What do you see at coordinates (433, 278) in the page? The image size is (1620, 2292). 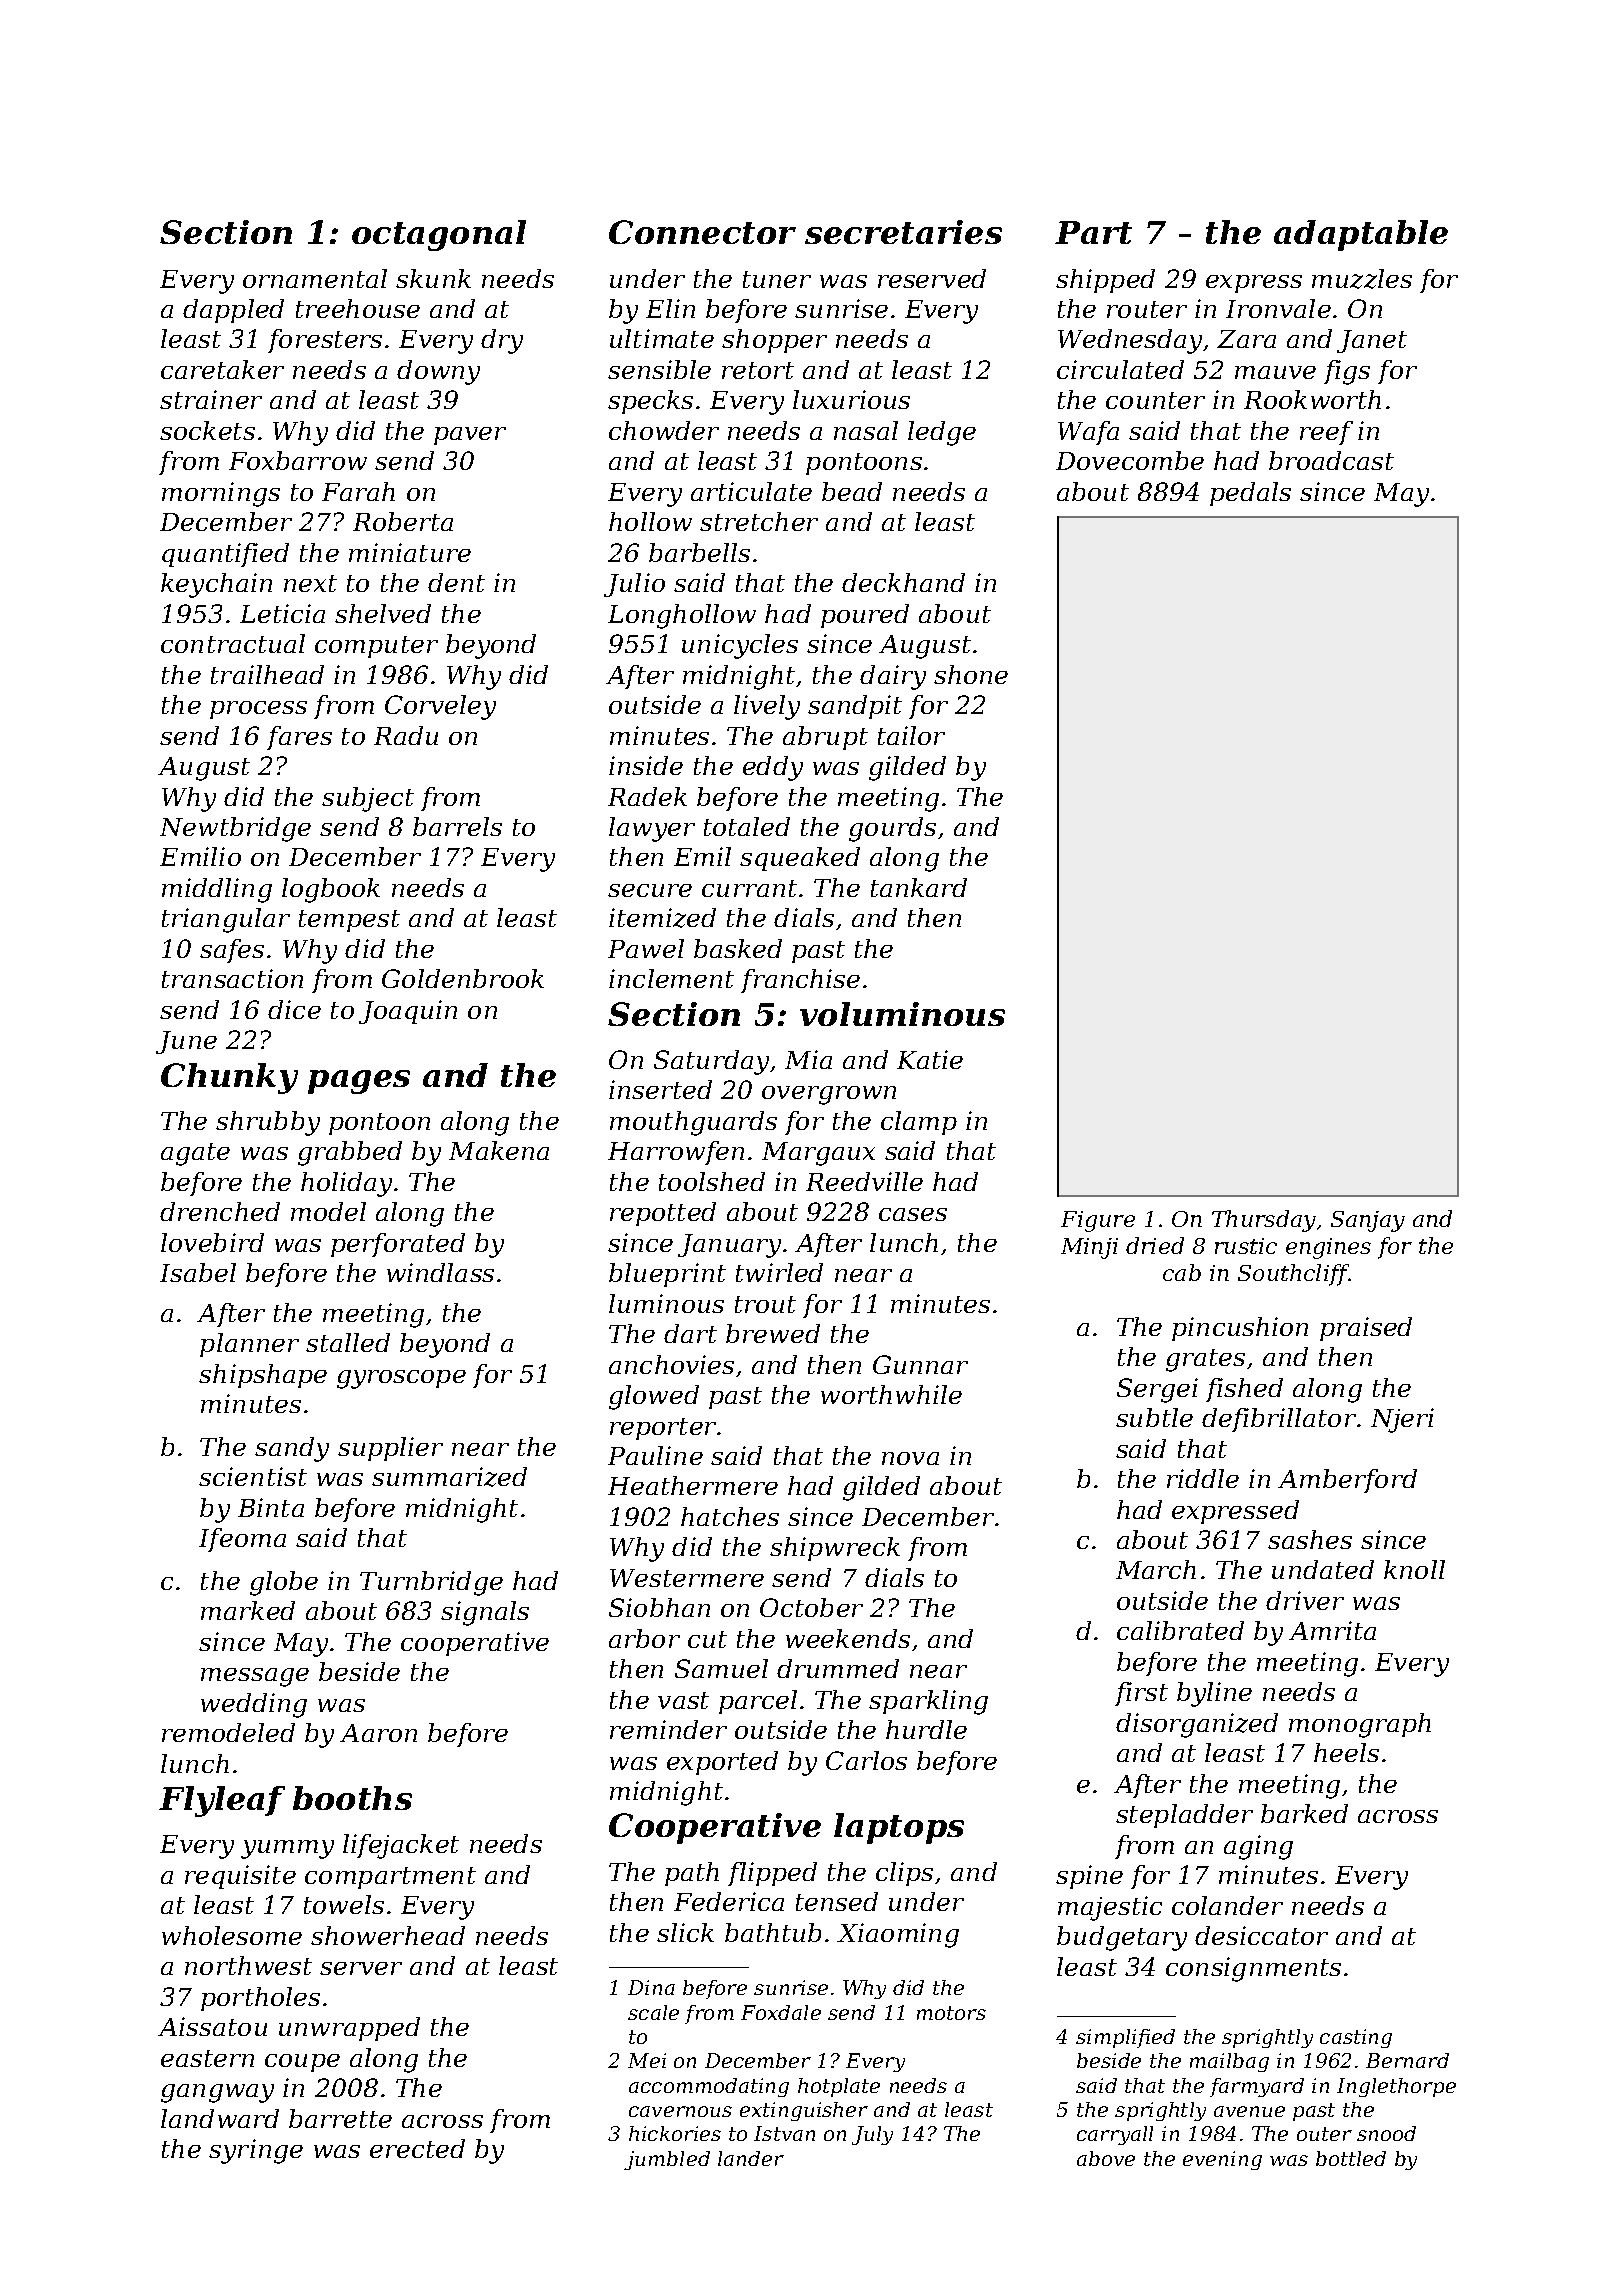 I see `skunk` at bounding box center [433, 278].
